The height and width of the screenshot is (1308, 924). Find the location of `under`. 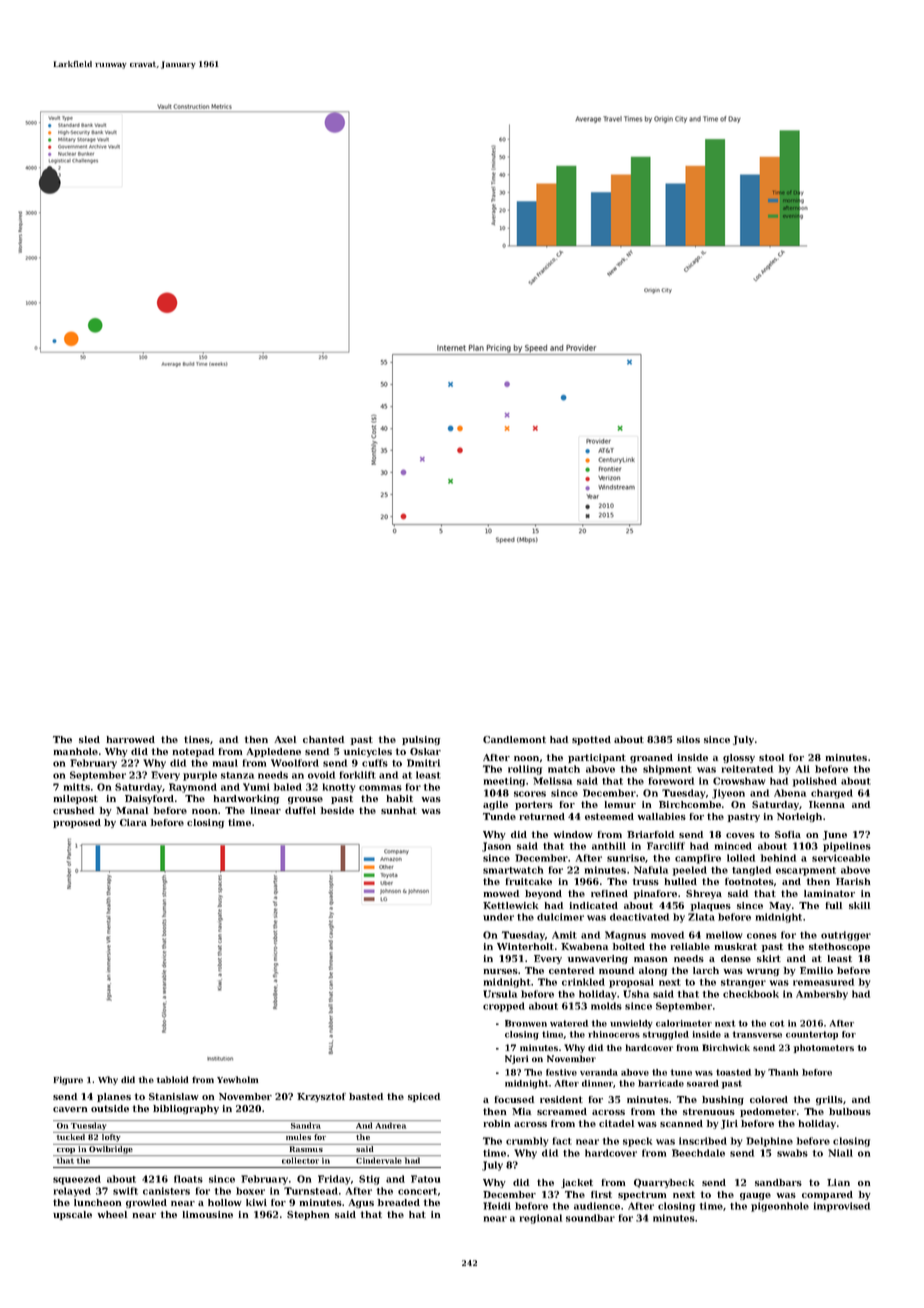

under is located at coordinates (498, 917).
